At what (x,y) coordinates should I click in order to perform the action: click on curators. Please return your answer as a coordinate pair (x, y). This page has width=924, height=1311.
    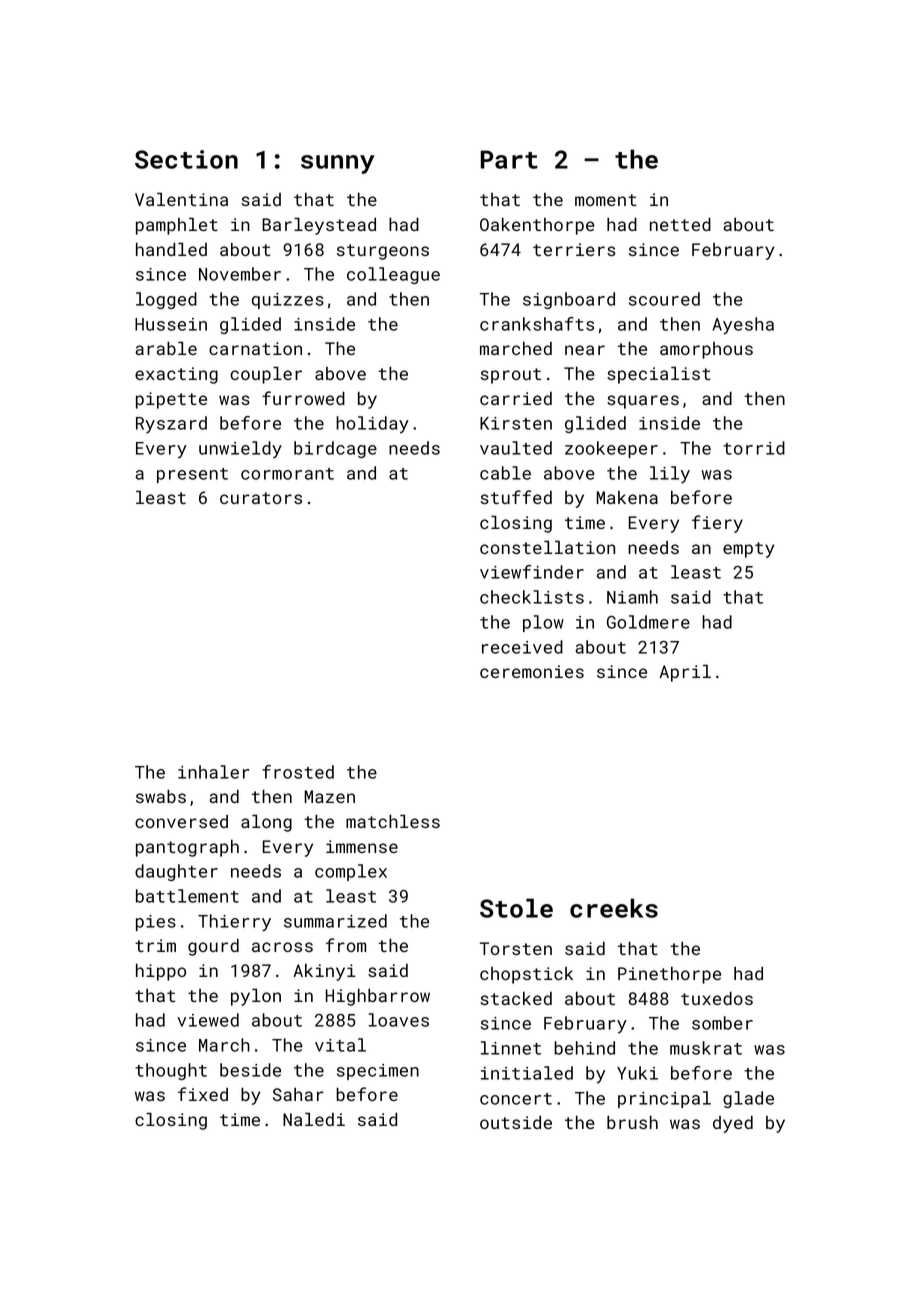
    Looking at the image, I should click on (261, 498).
